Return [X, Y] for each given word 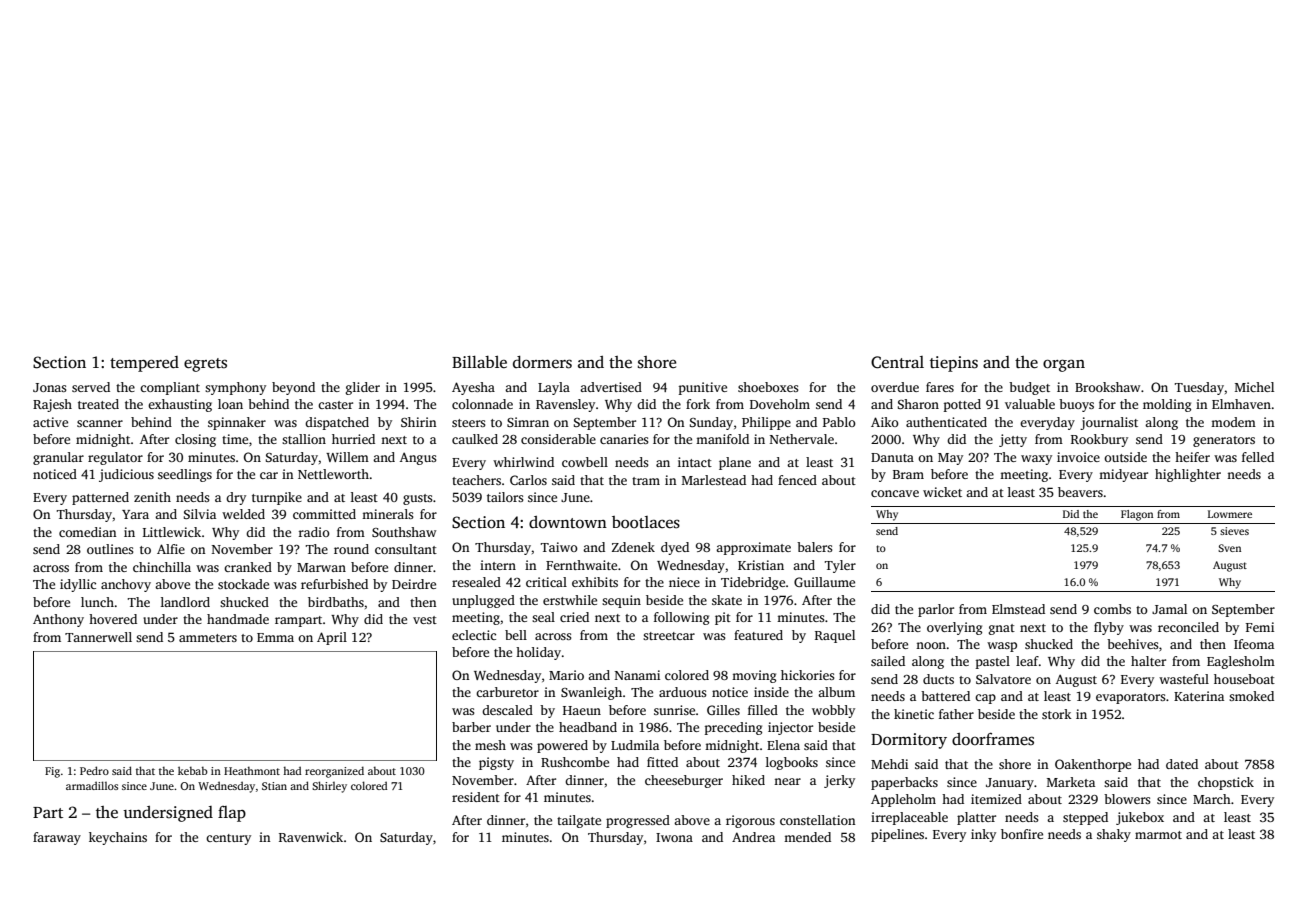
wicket [942, 492]
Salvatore [1003, 679]
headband [588, 727]
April [332, 638]
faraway [57, 838]
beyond [293, 388]
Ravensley [565, 405]
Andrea [753, 837]
